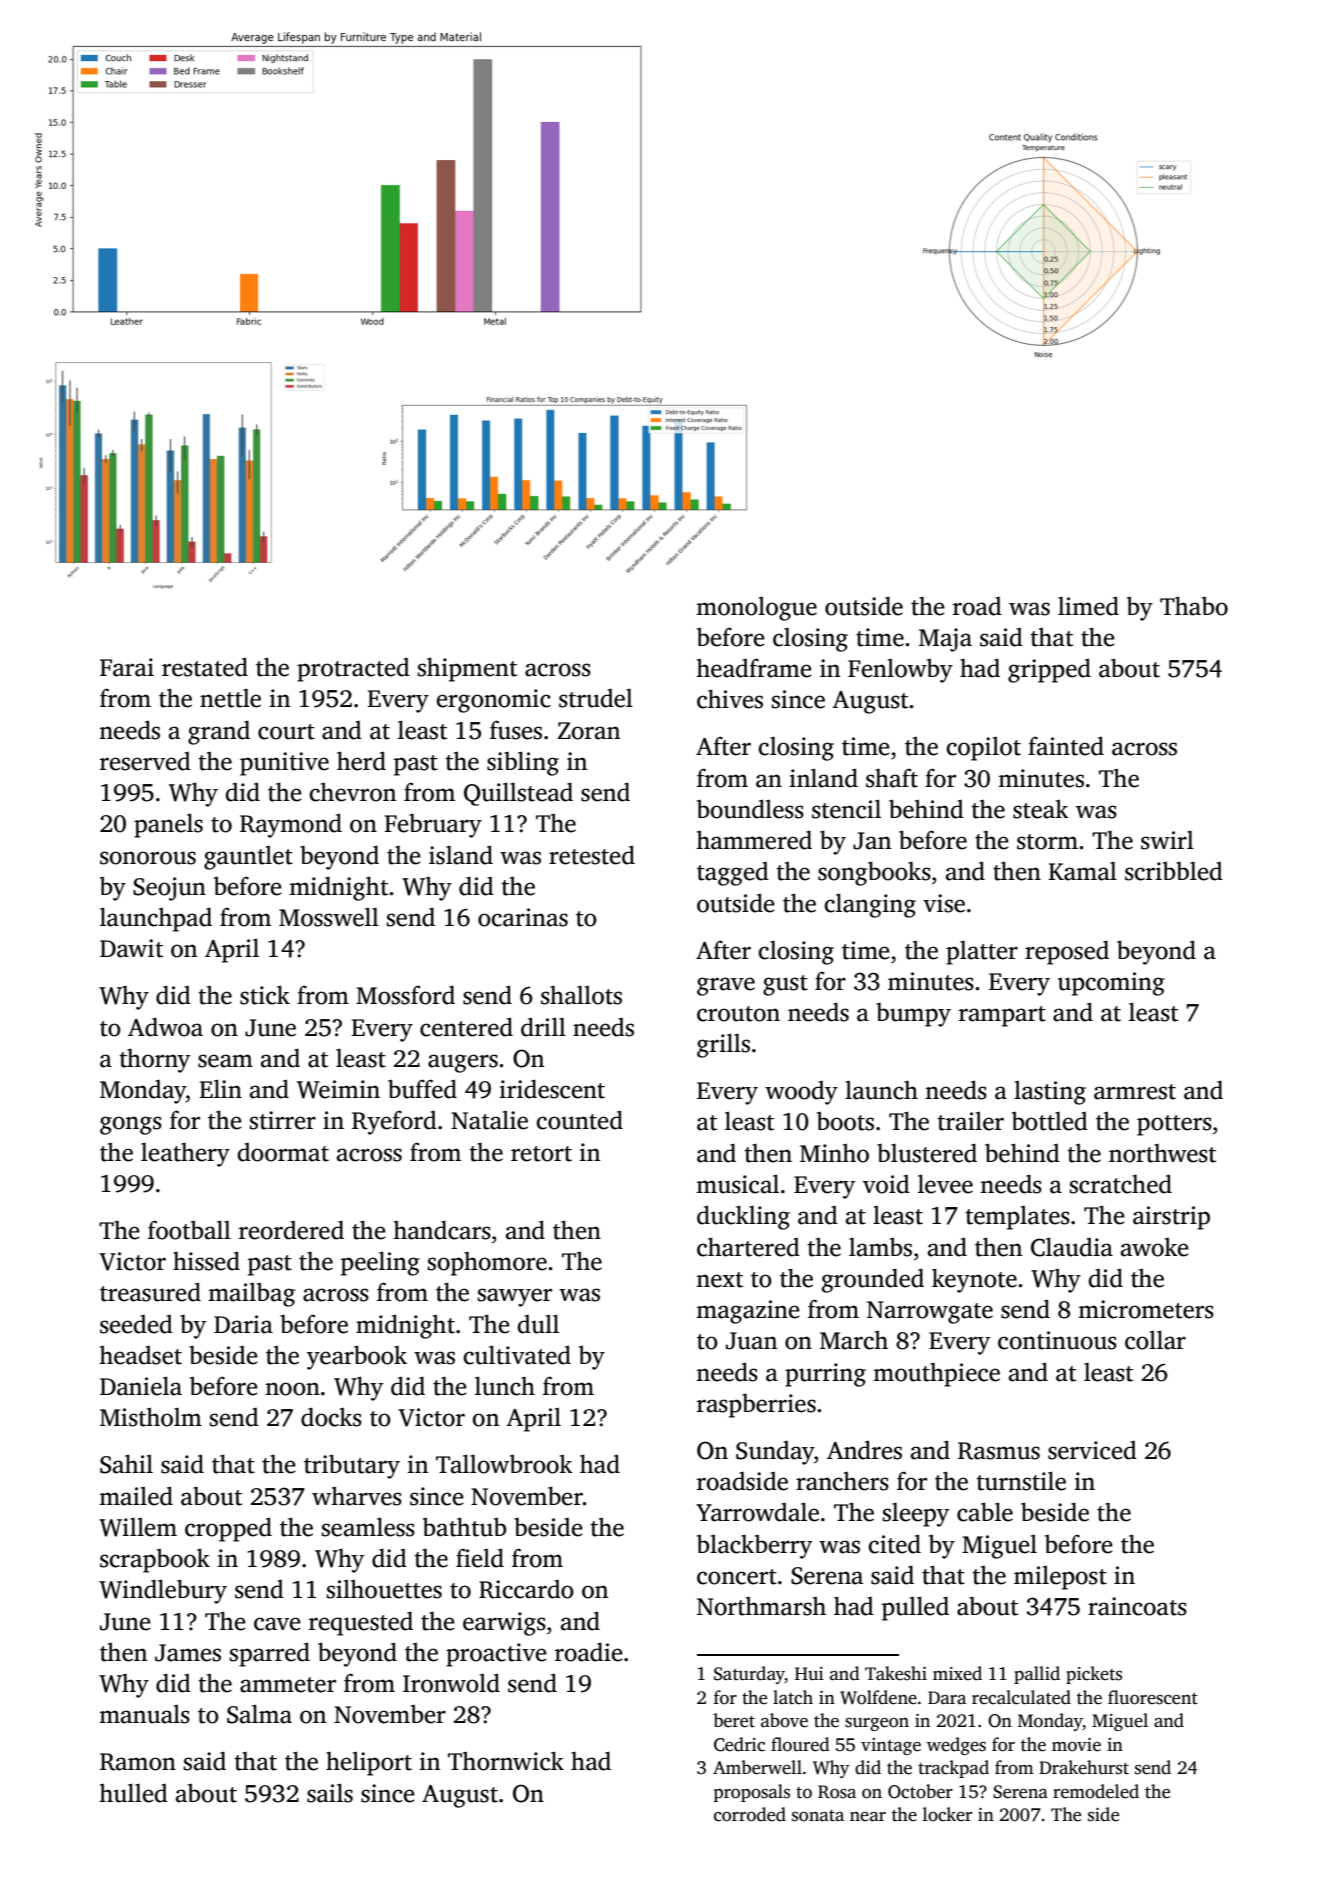  Describe the element at coordinates (1088, 606) in the page. I see `limed` at that location.
